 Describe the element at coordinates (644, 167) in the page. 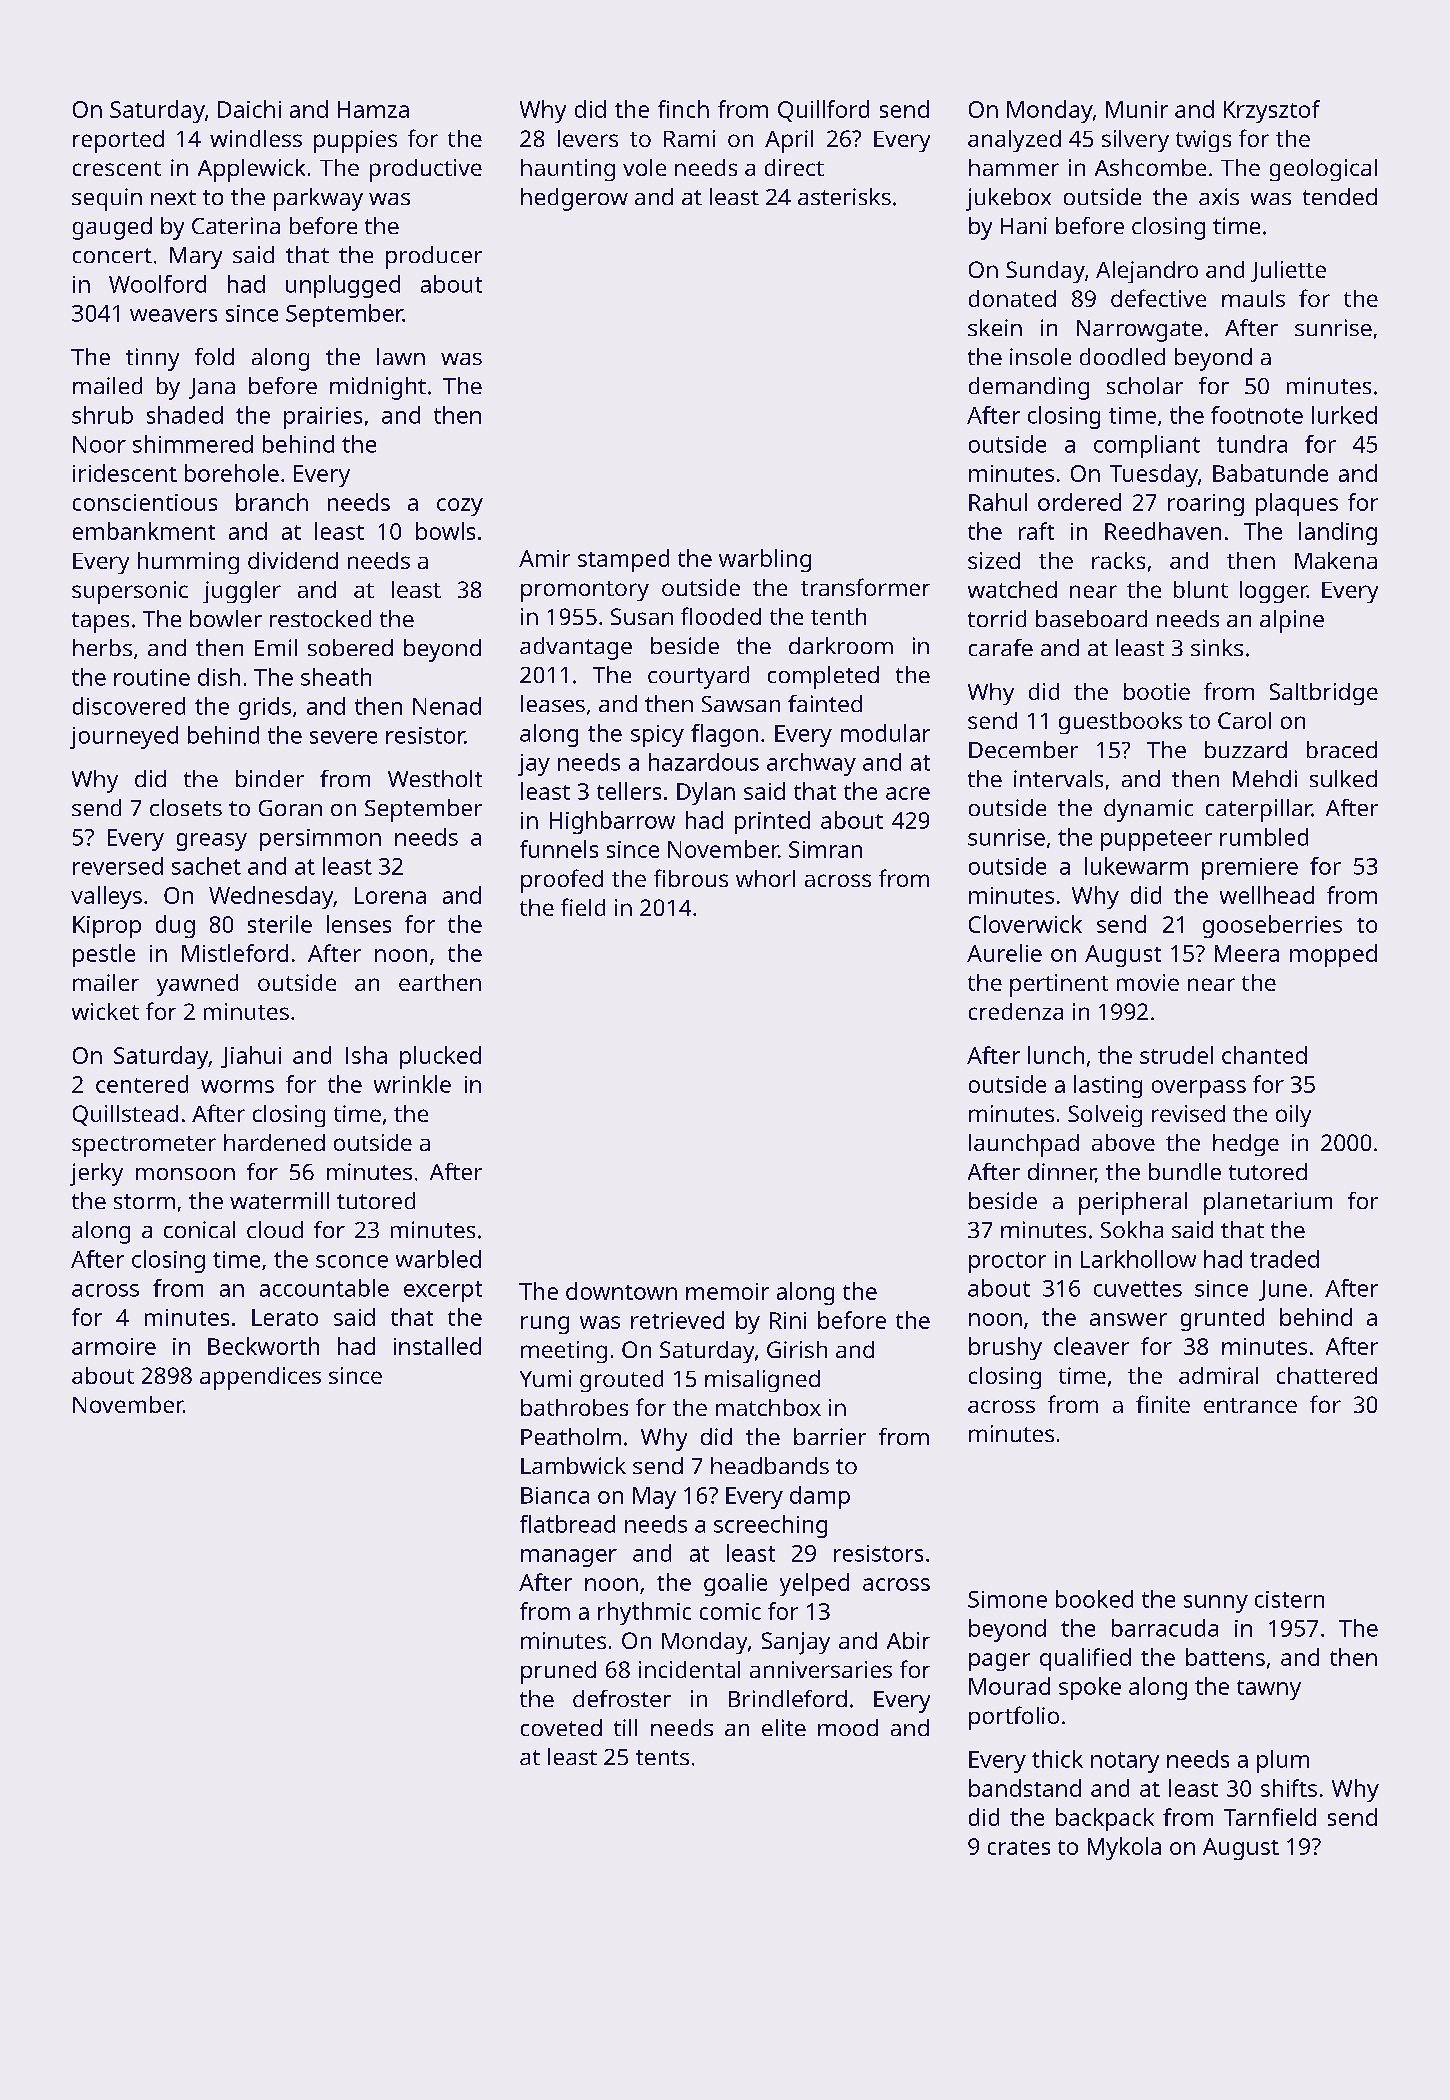

I see `vole` at that location.
